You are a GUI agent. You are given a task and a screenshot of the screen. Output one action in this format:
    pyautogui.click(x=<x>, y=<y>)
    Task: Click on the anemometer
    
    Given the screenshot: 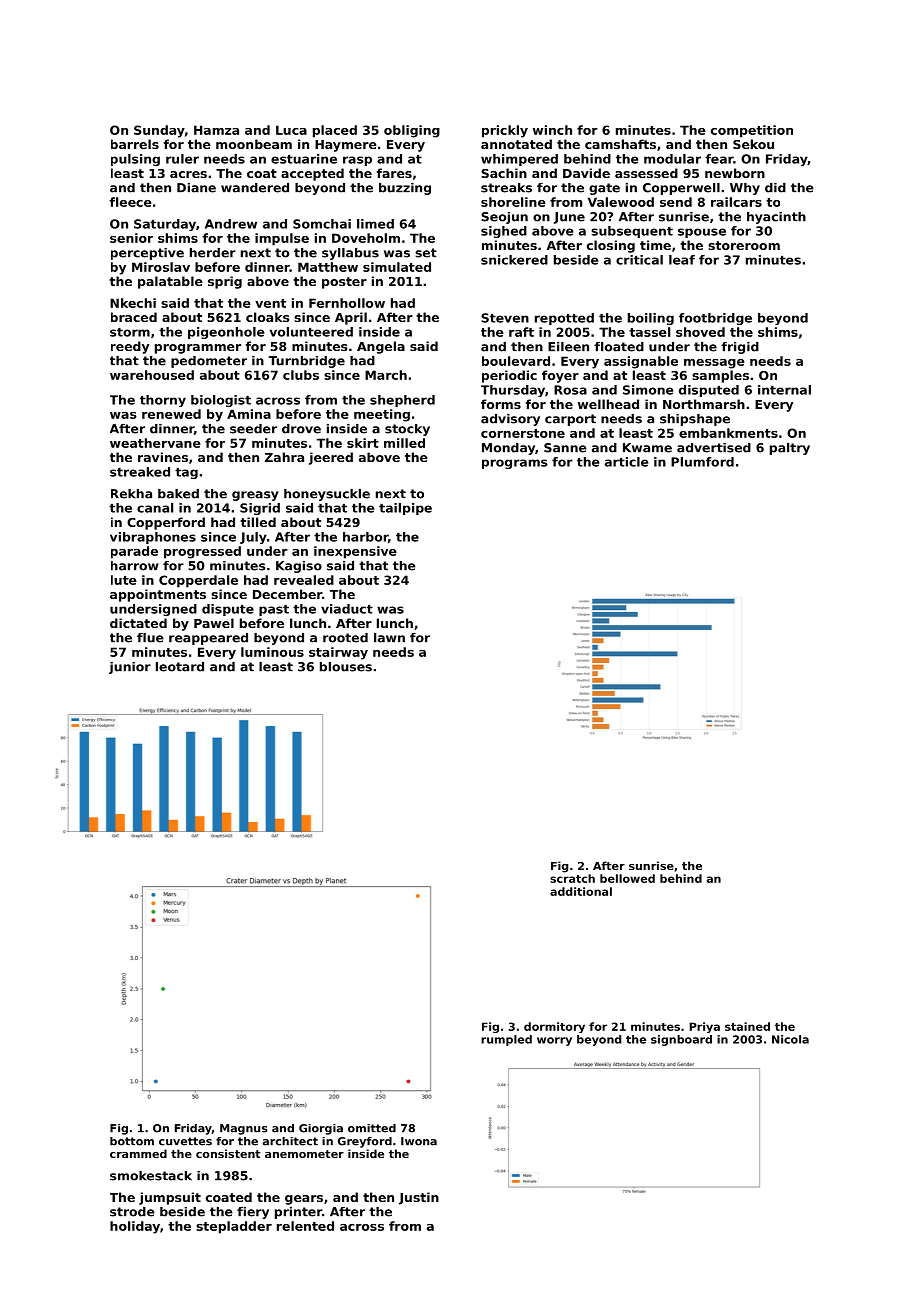 What is the action you would take?
    pyautogui.click(x=304, y=1154)
